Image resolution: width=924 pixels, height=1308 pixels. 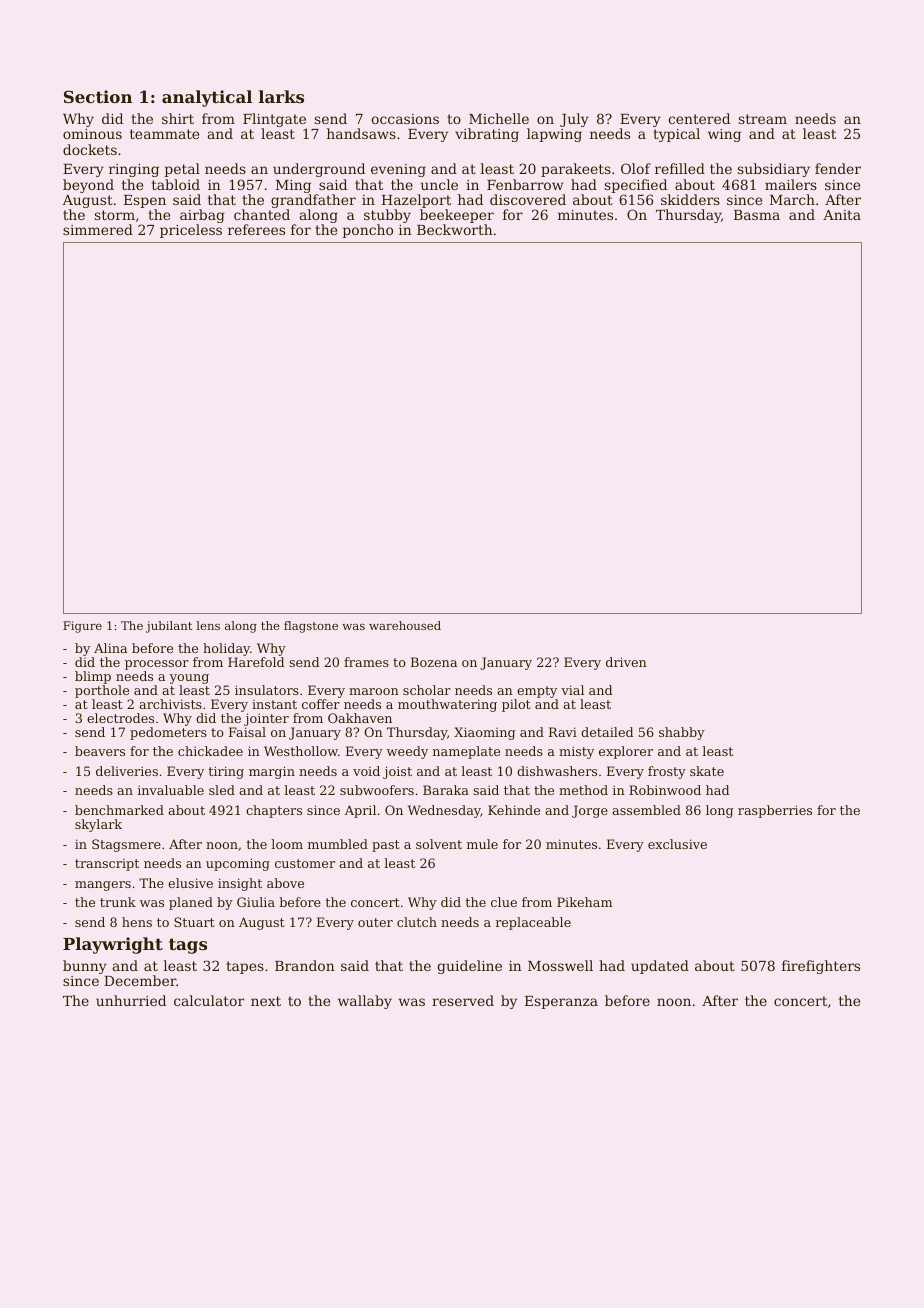 I want to click on discovered, so click(x=528, y=199).
